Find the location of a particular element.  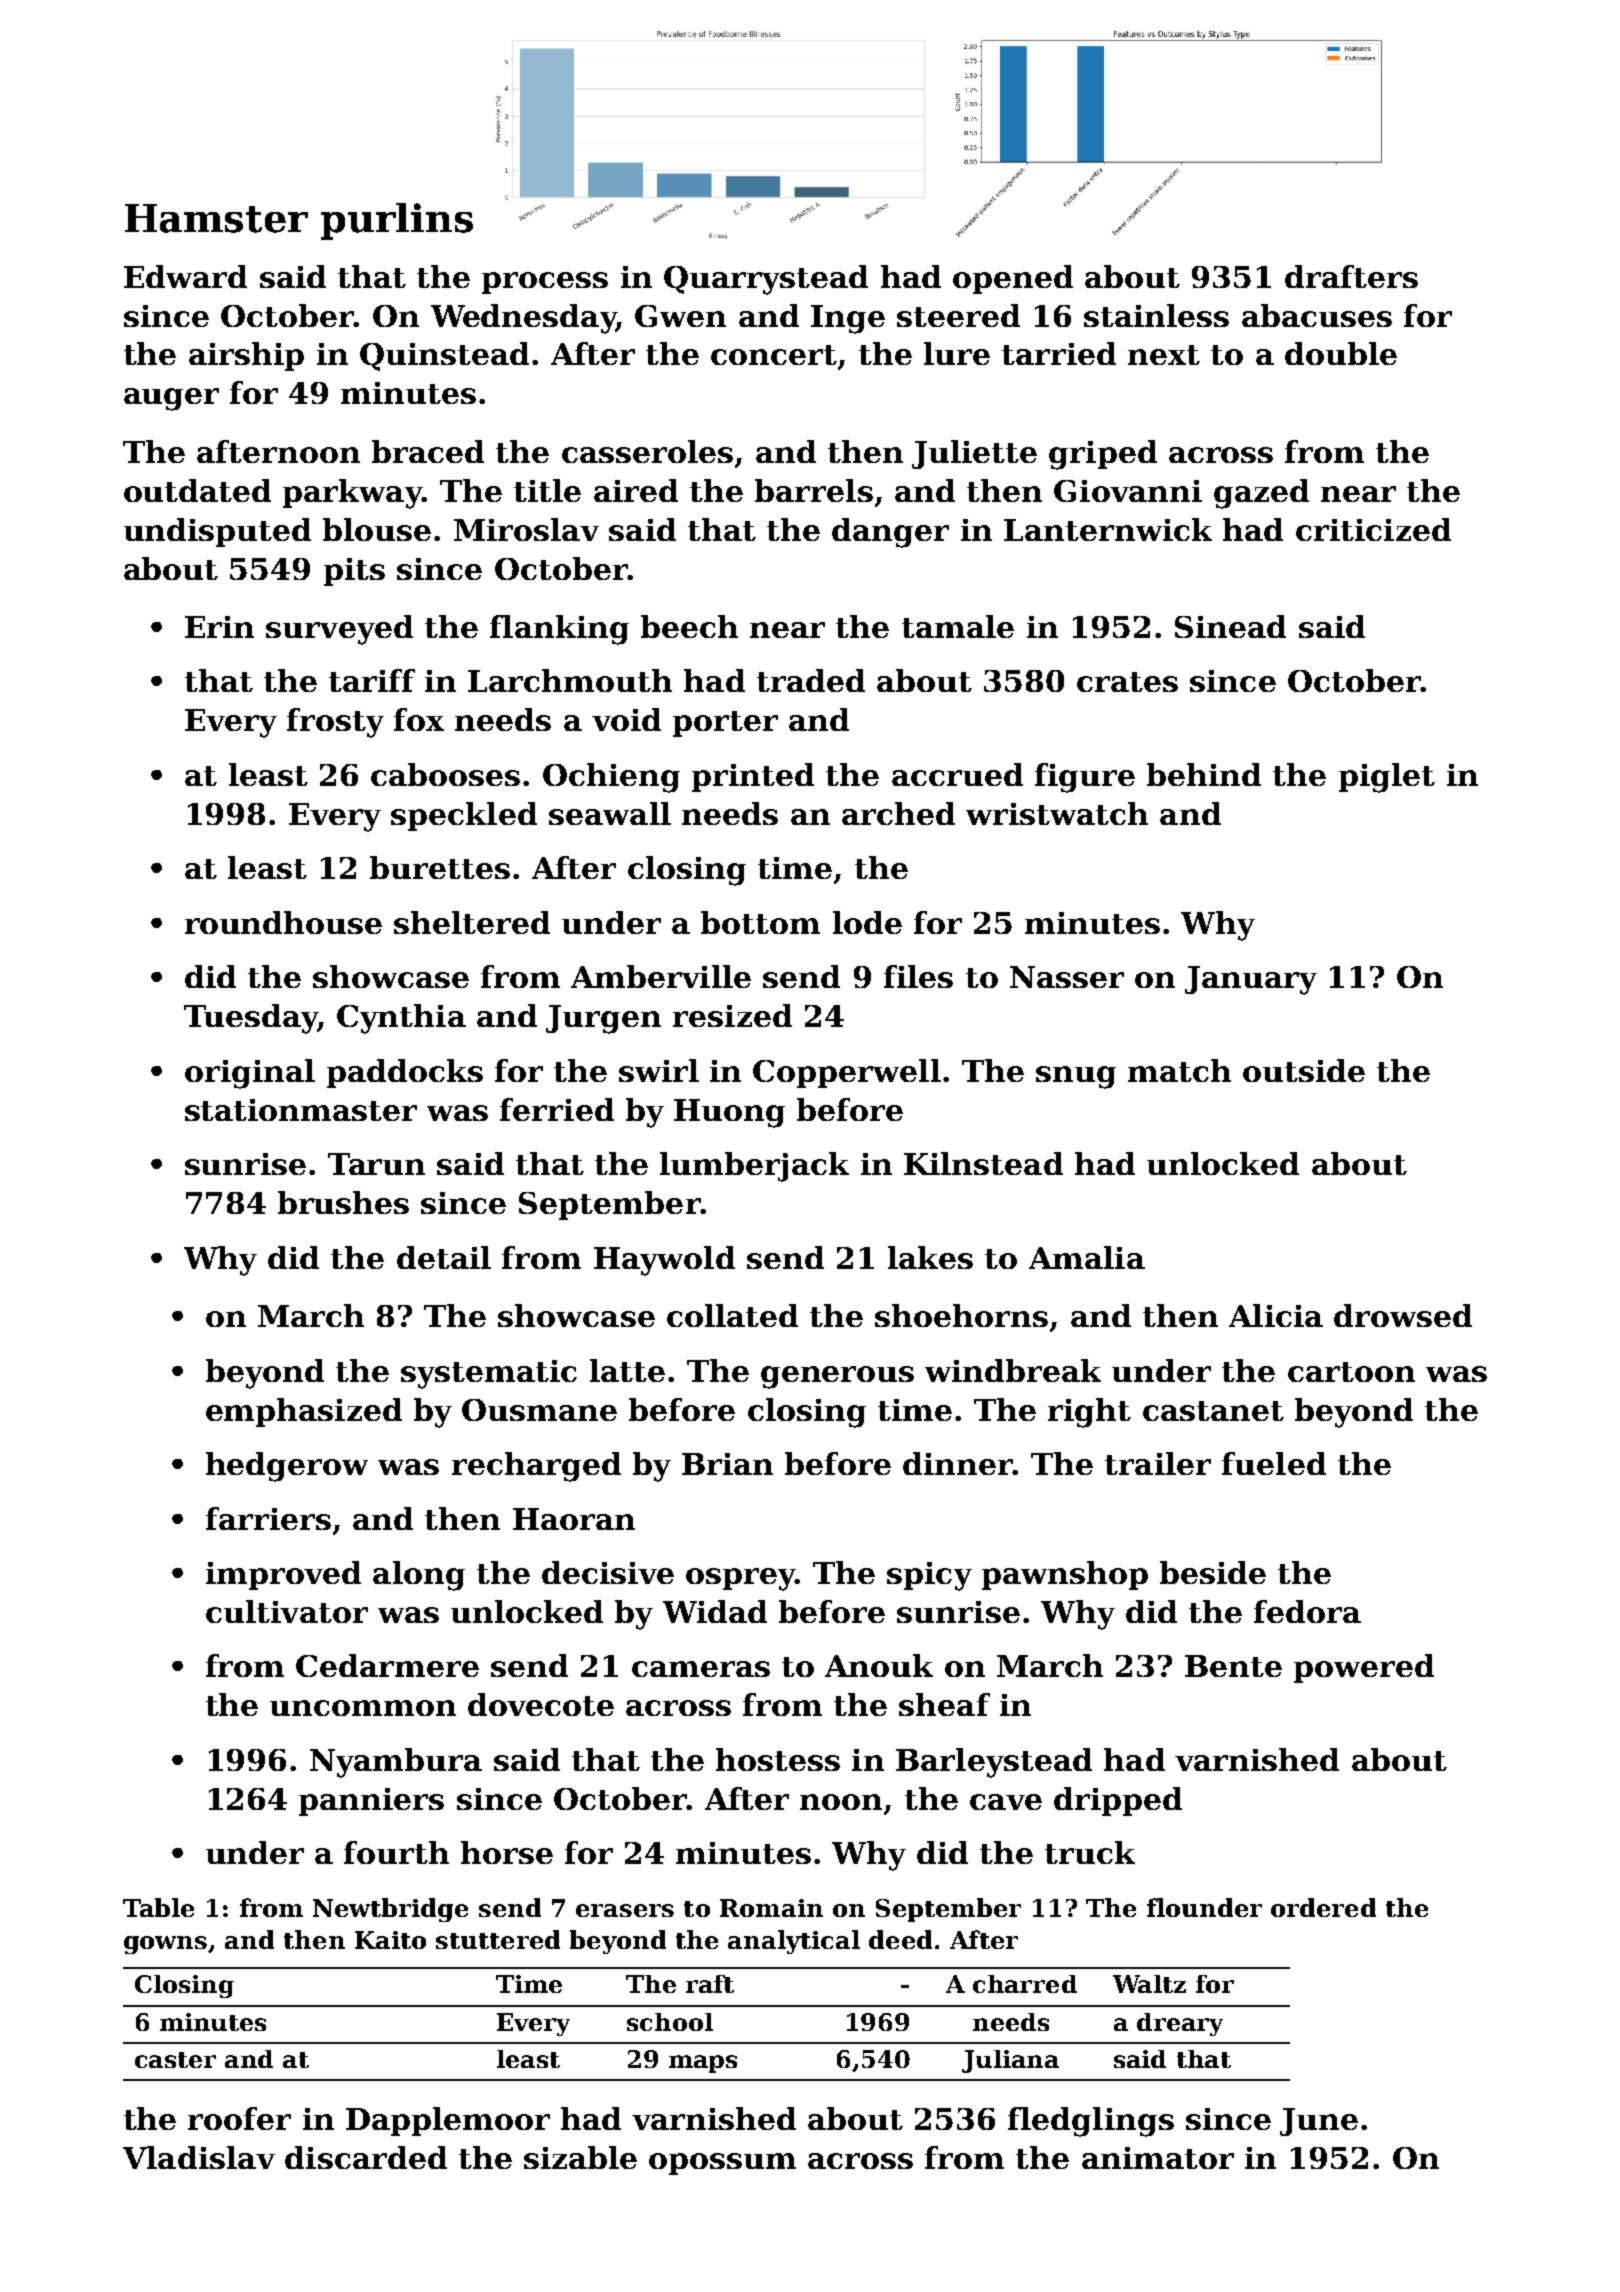

farriers is located at coordinates (268, 1518).
